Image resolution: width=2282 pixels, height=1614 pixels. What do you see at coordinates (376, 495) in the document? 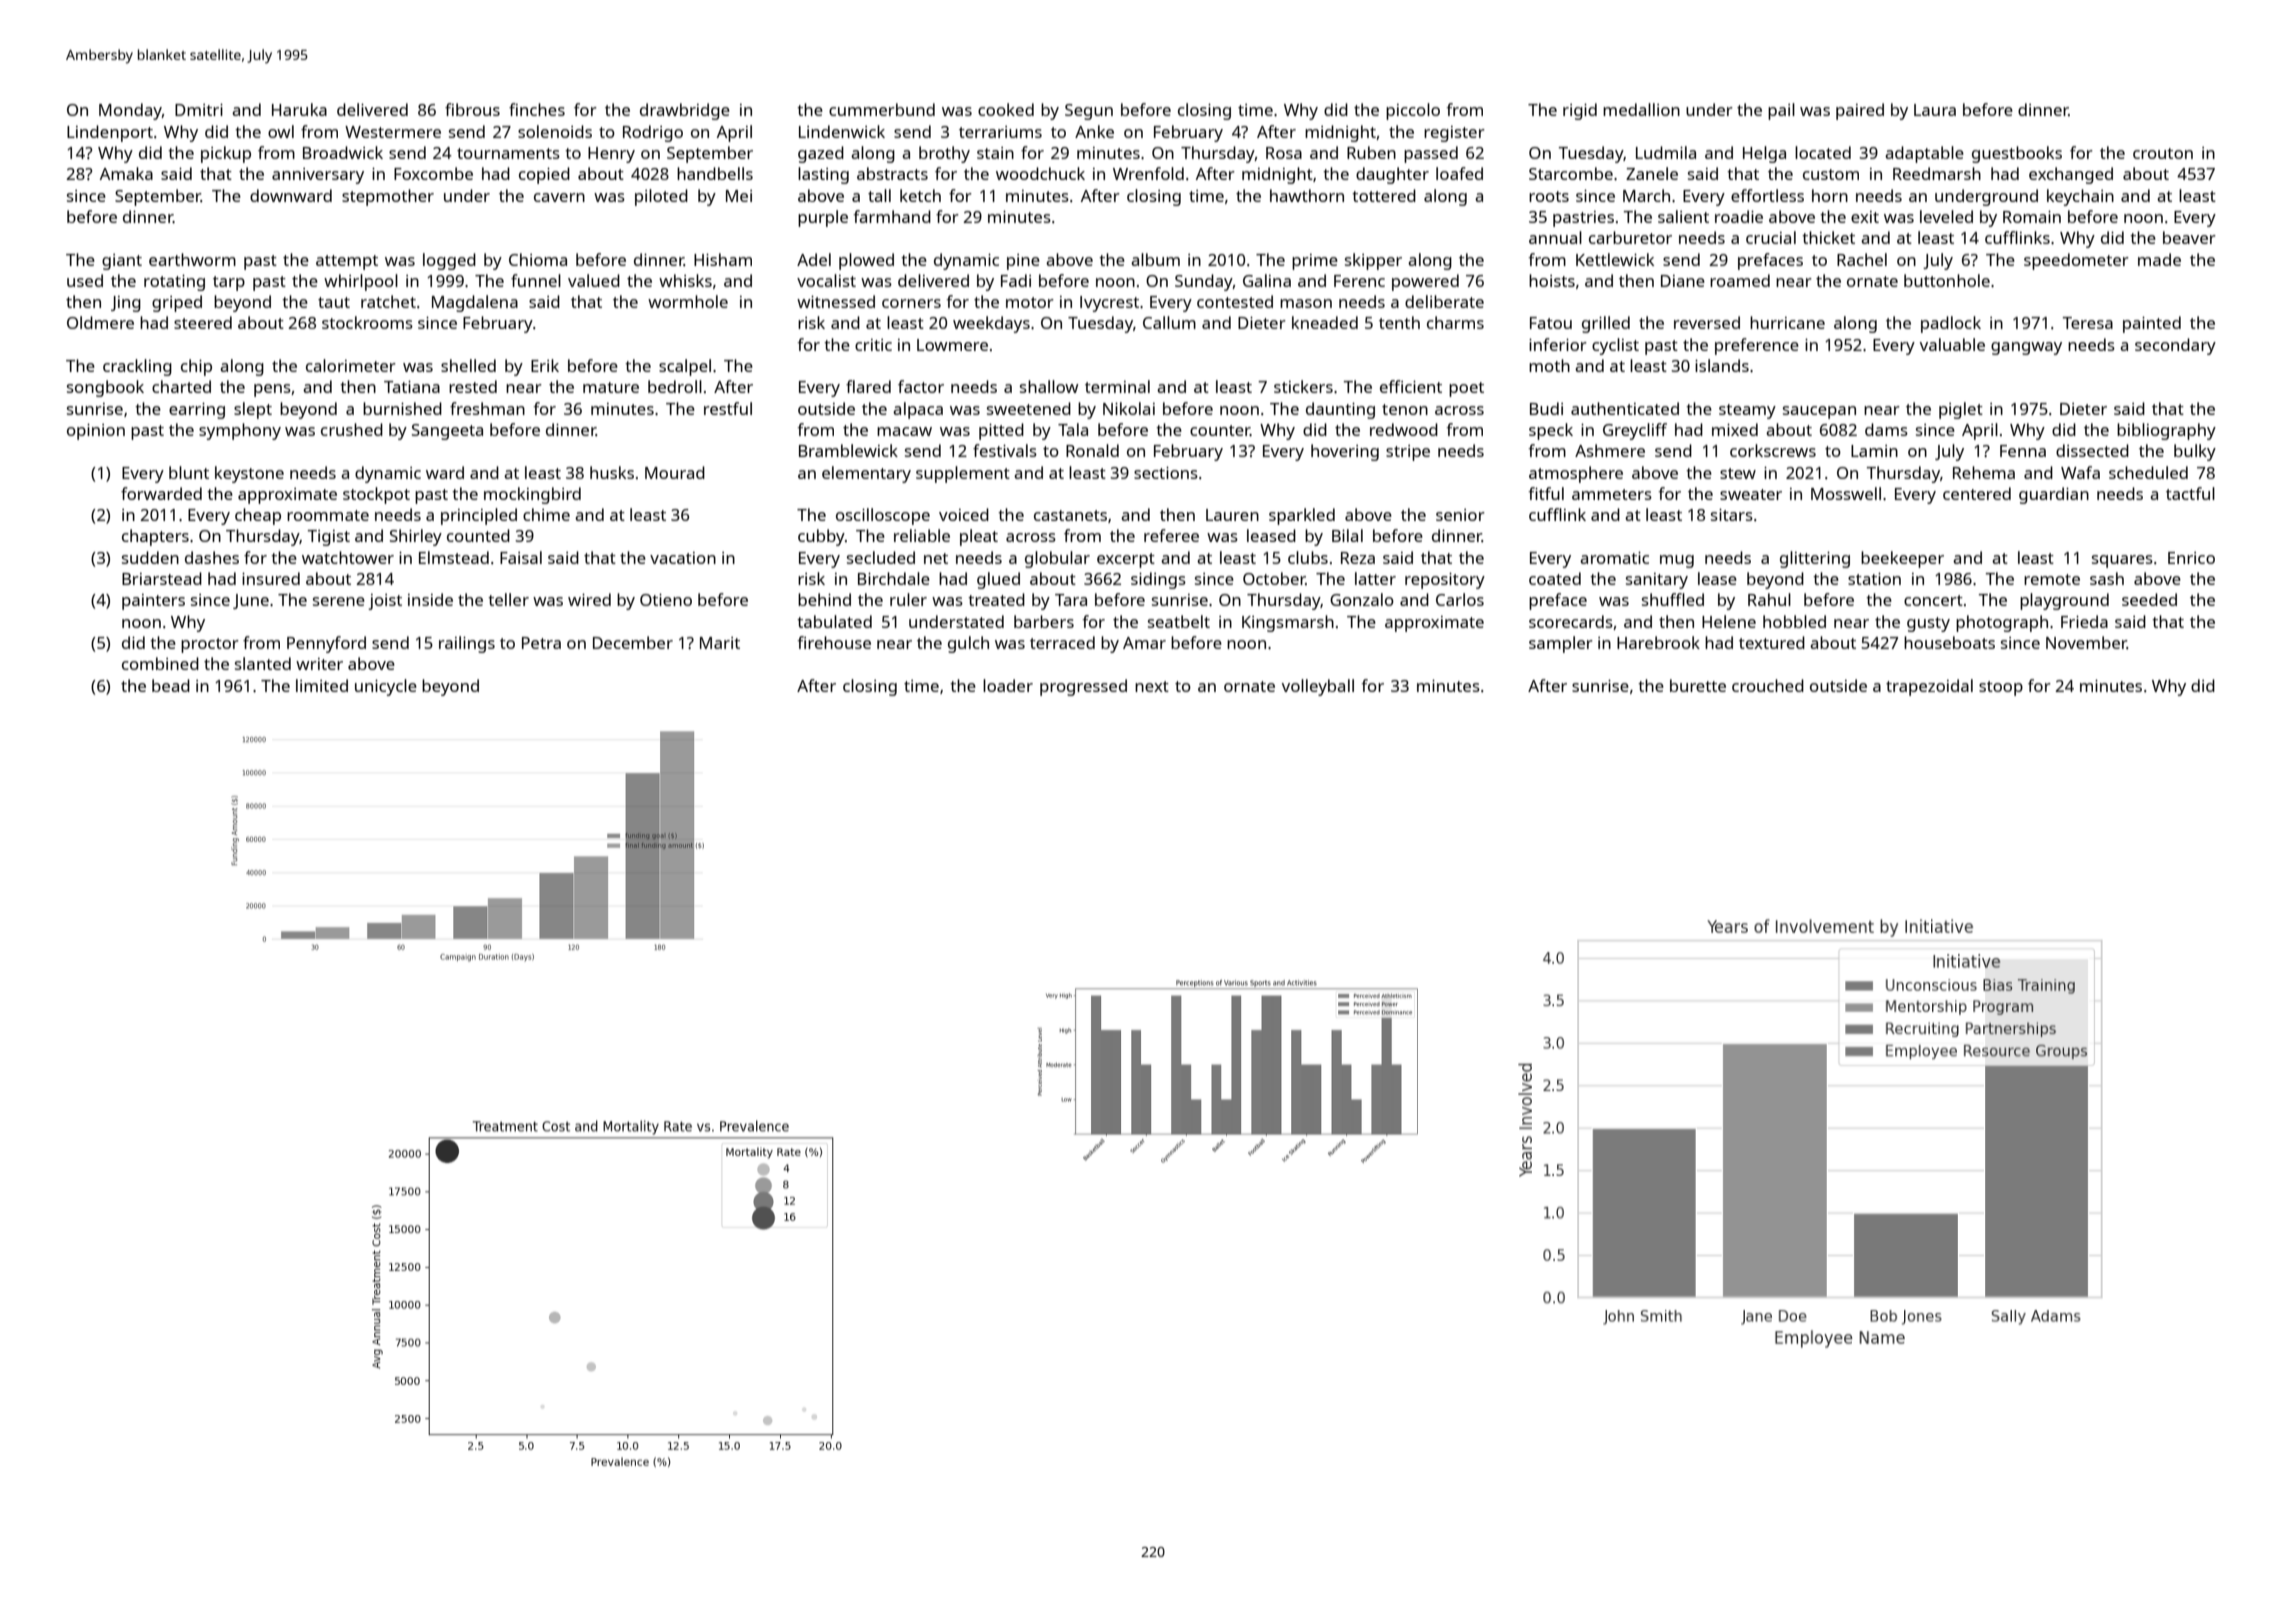
I see `stockpot` at bounding box center [376, 495].
